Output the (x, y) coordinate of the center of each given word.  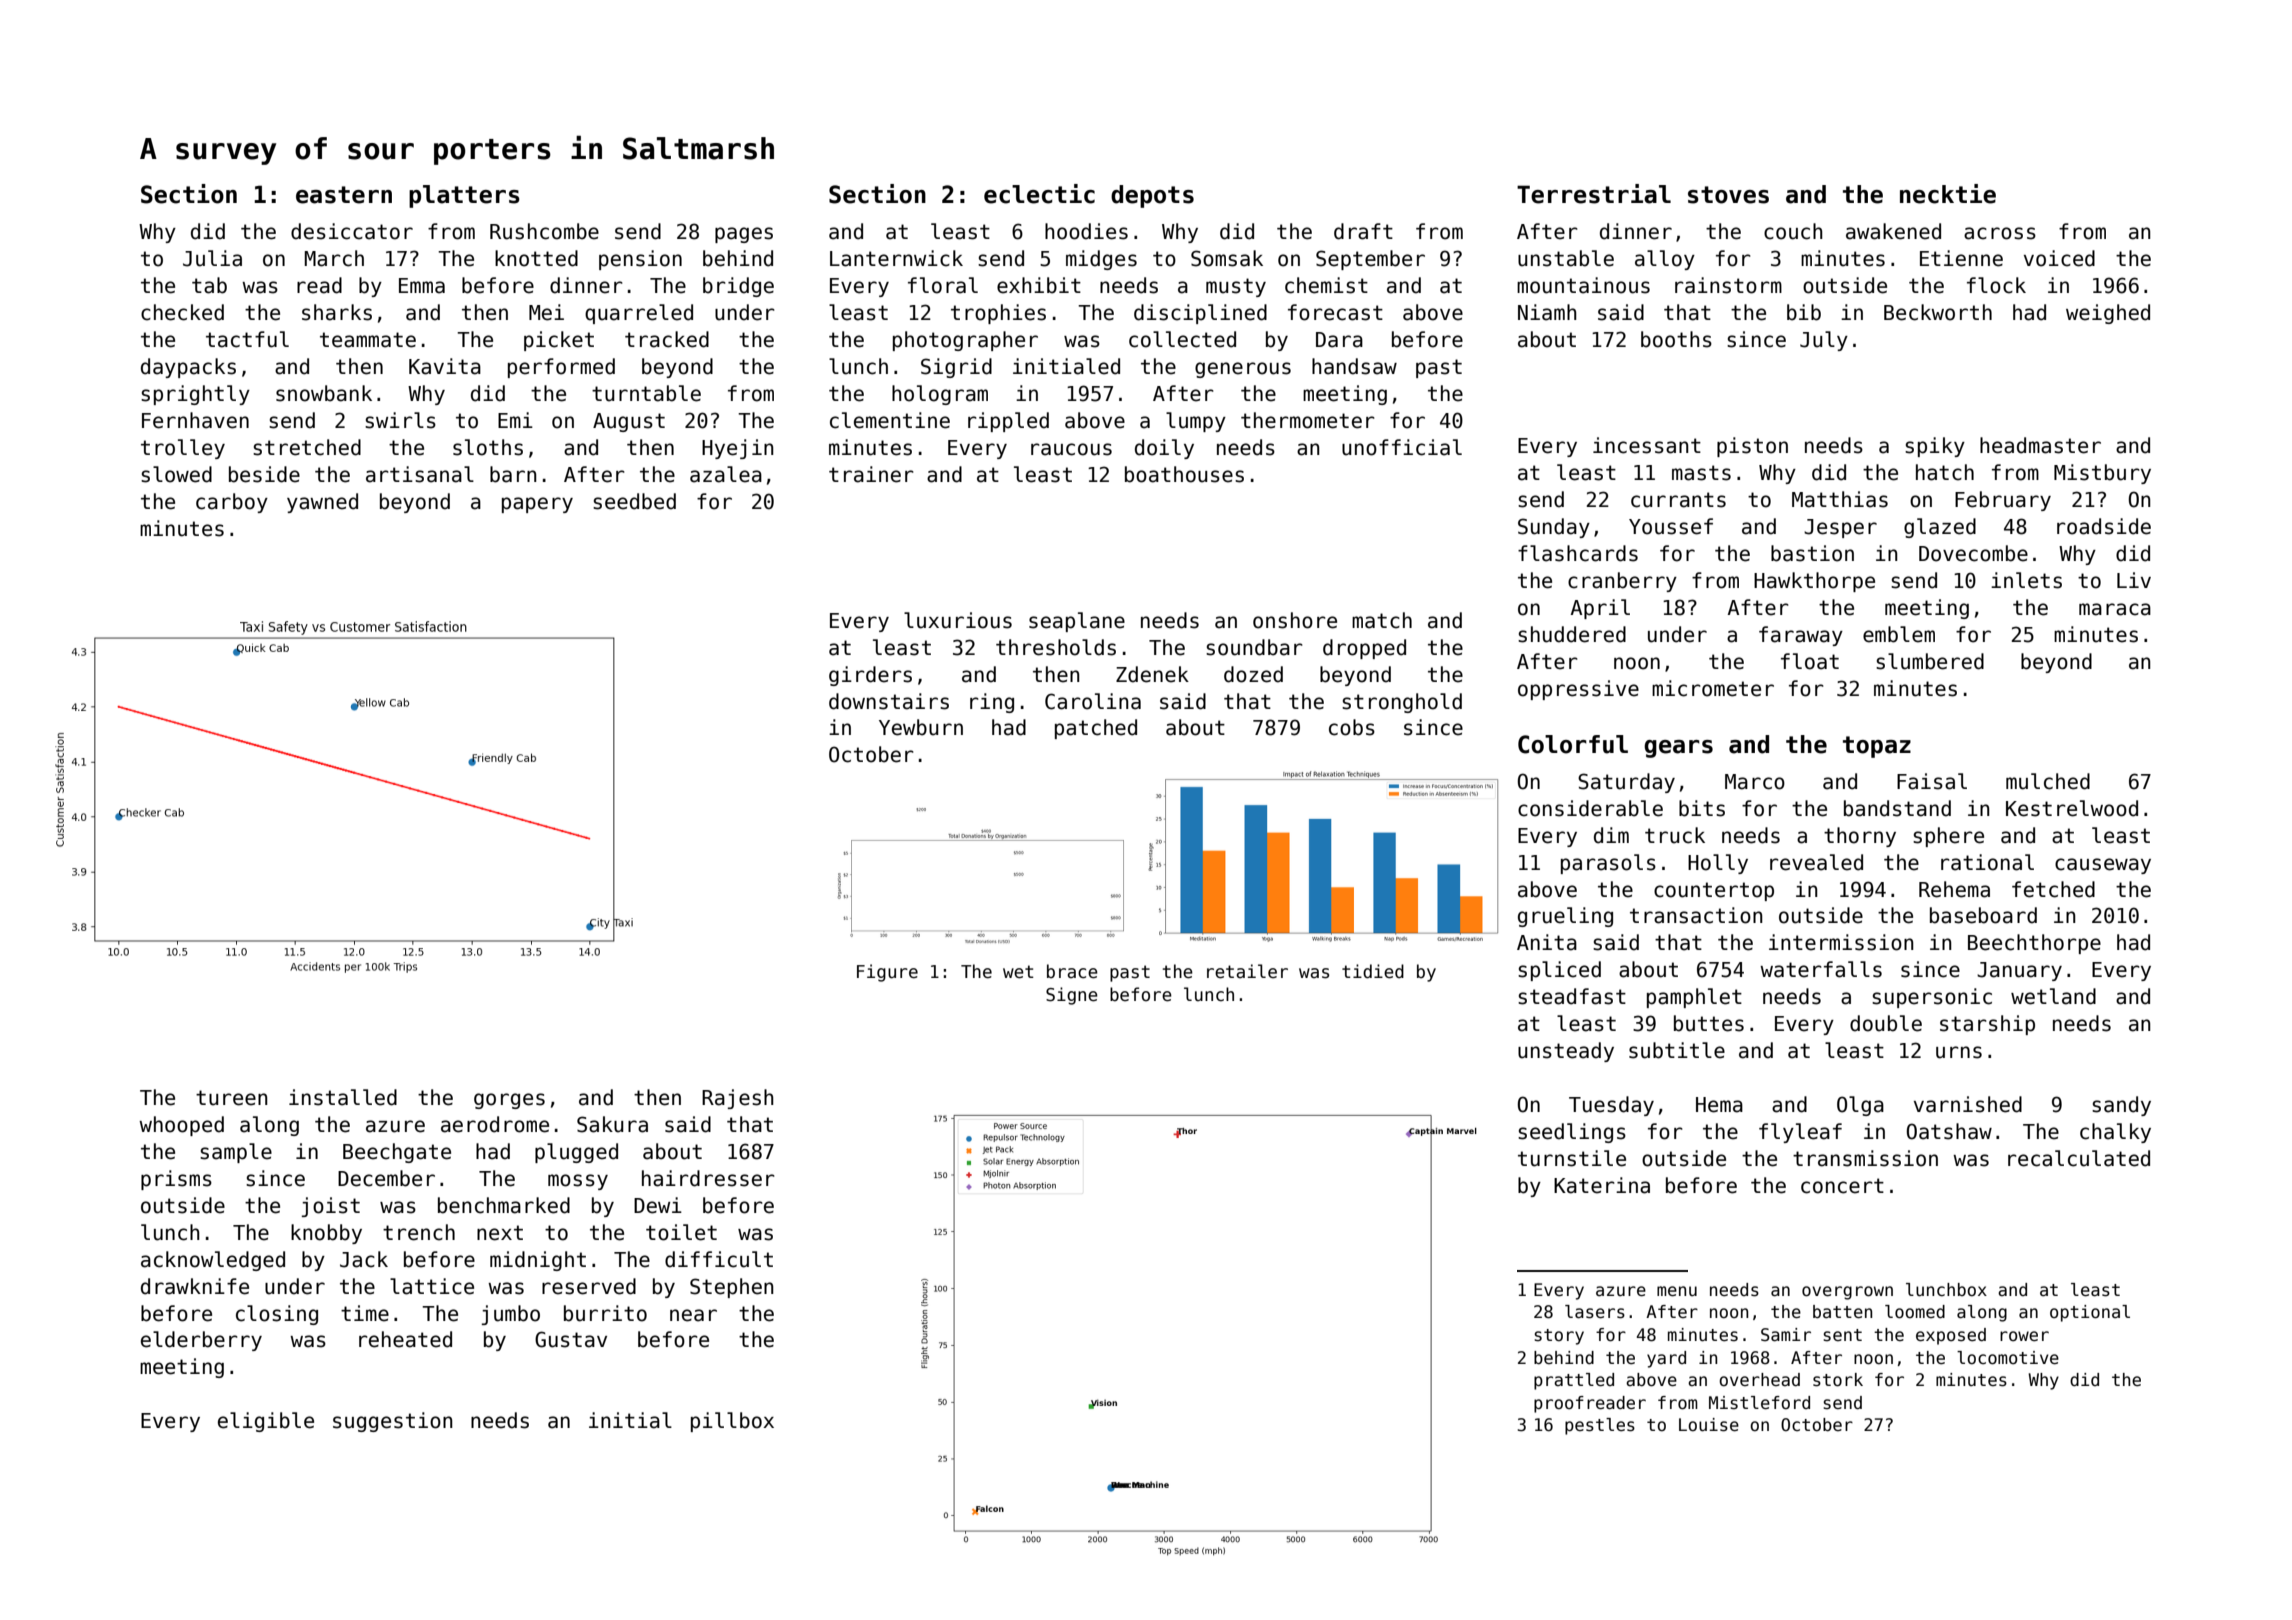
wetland (2053, 996)
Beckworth (1938, 312)
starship (1987, 1025)
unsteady (1566, 1052)
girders (870, 676)
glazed (1940, 528)
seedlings (1572, 1133)
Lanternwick (896, 258)
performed (561, 368)
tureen (232, 1098)
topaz (1877, 747)
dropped (1364, 649)
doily (1164, 449)
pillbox (732, 1422)
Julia (212, 258)
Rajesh (738, 1099)
